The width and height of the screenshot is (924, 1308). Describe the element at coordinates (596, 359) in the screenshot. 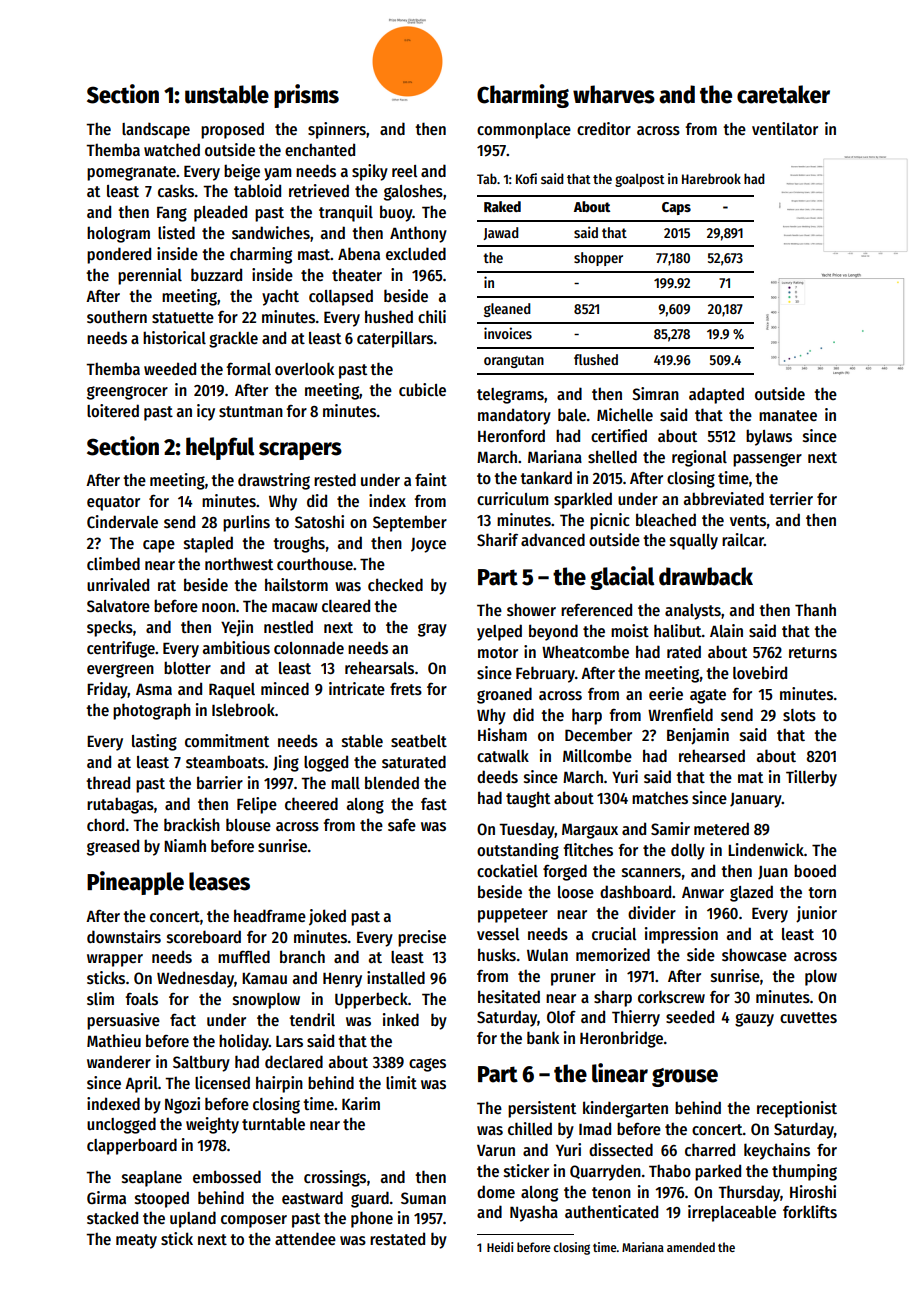

I see `flushed` at that location.
